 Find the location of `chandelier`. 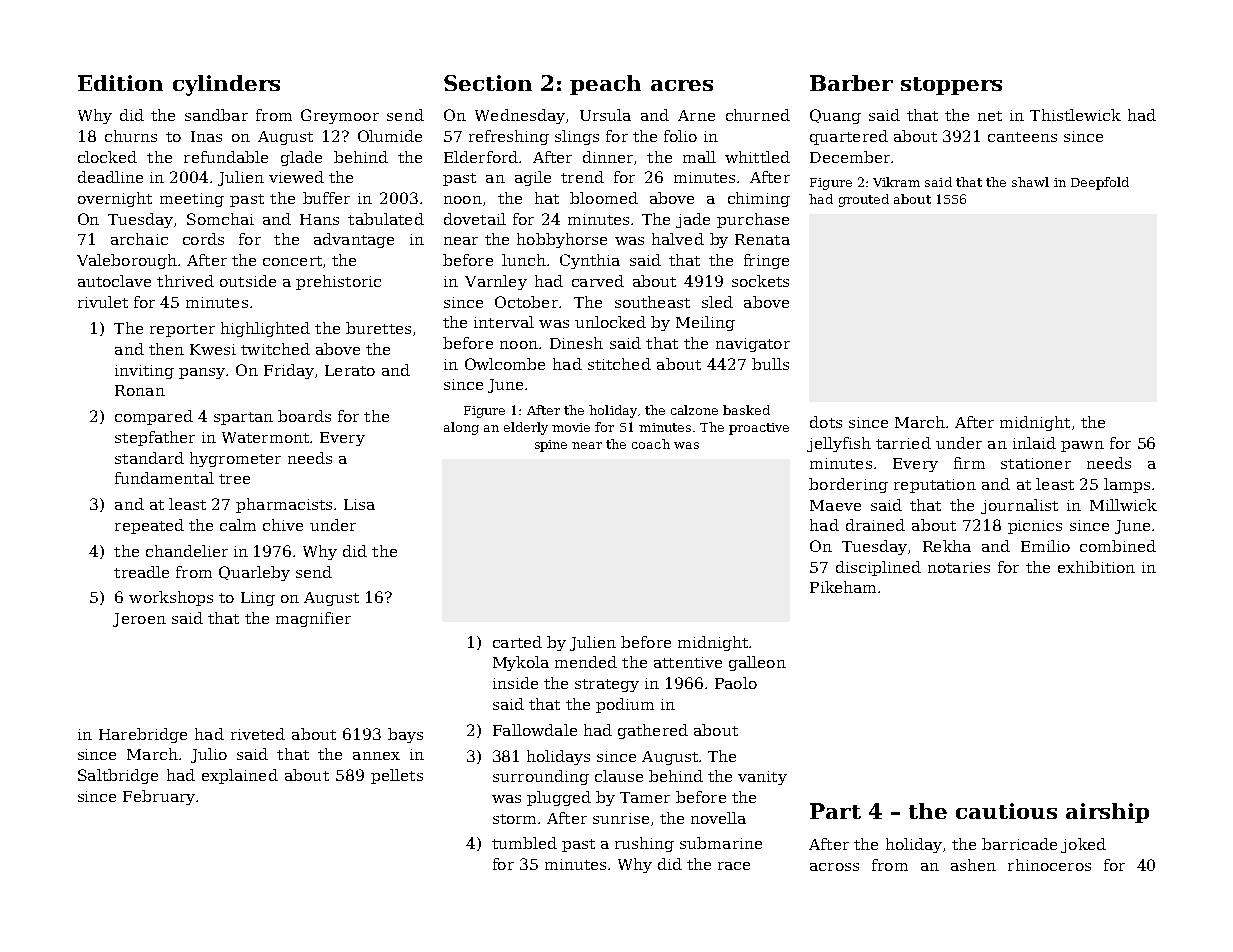

chandelier is located at coordinates (187, 551).
